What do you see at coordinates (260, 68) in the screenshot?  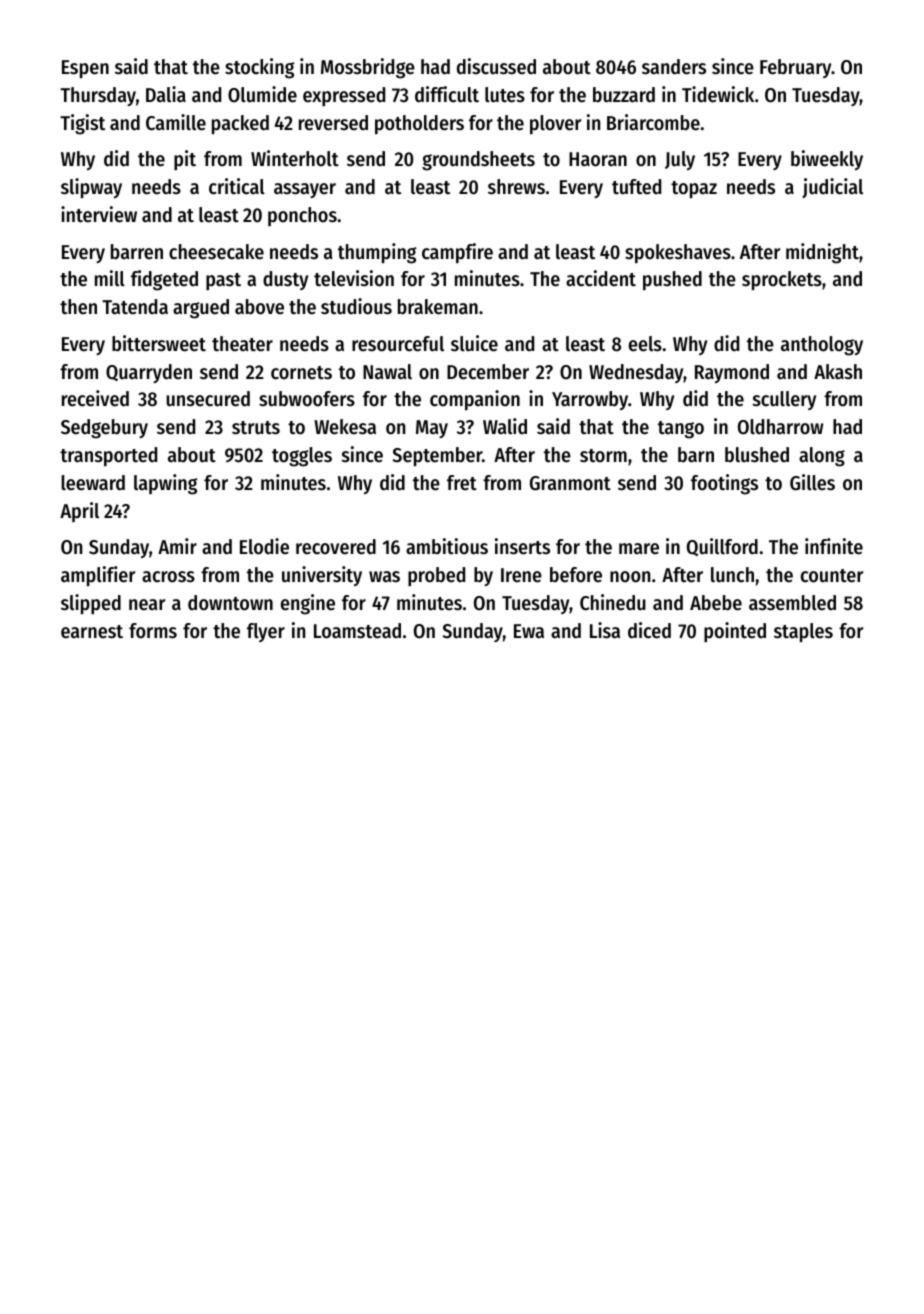 I see `stocking` at bounding box center [260, 68].
